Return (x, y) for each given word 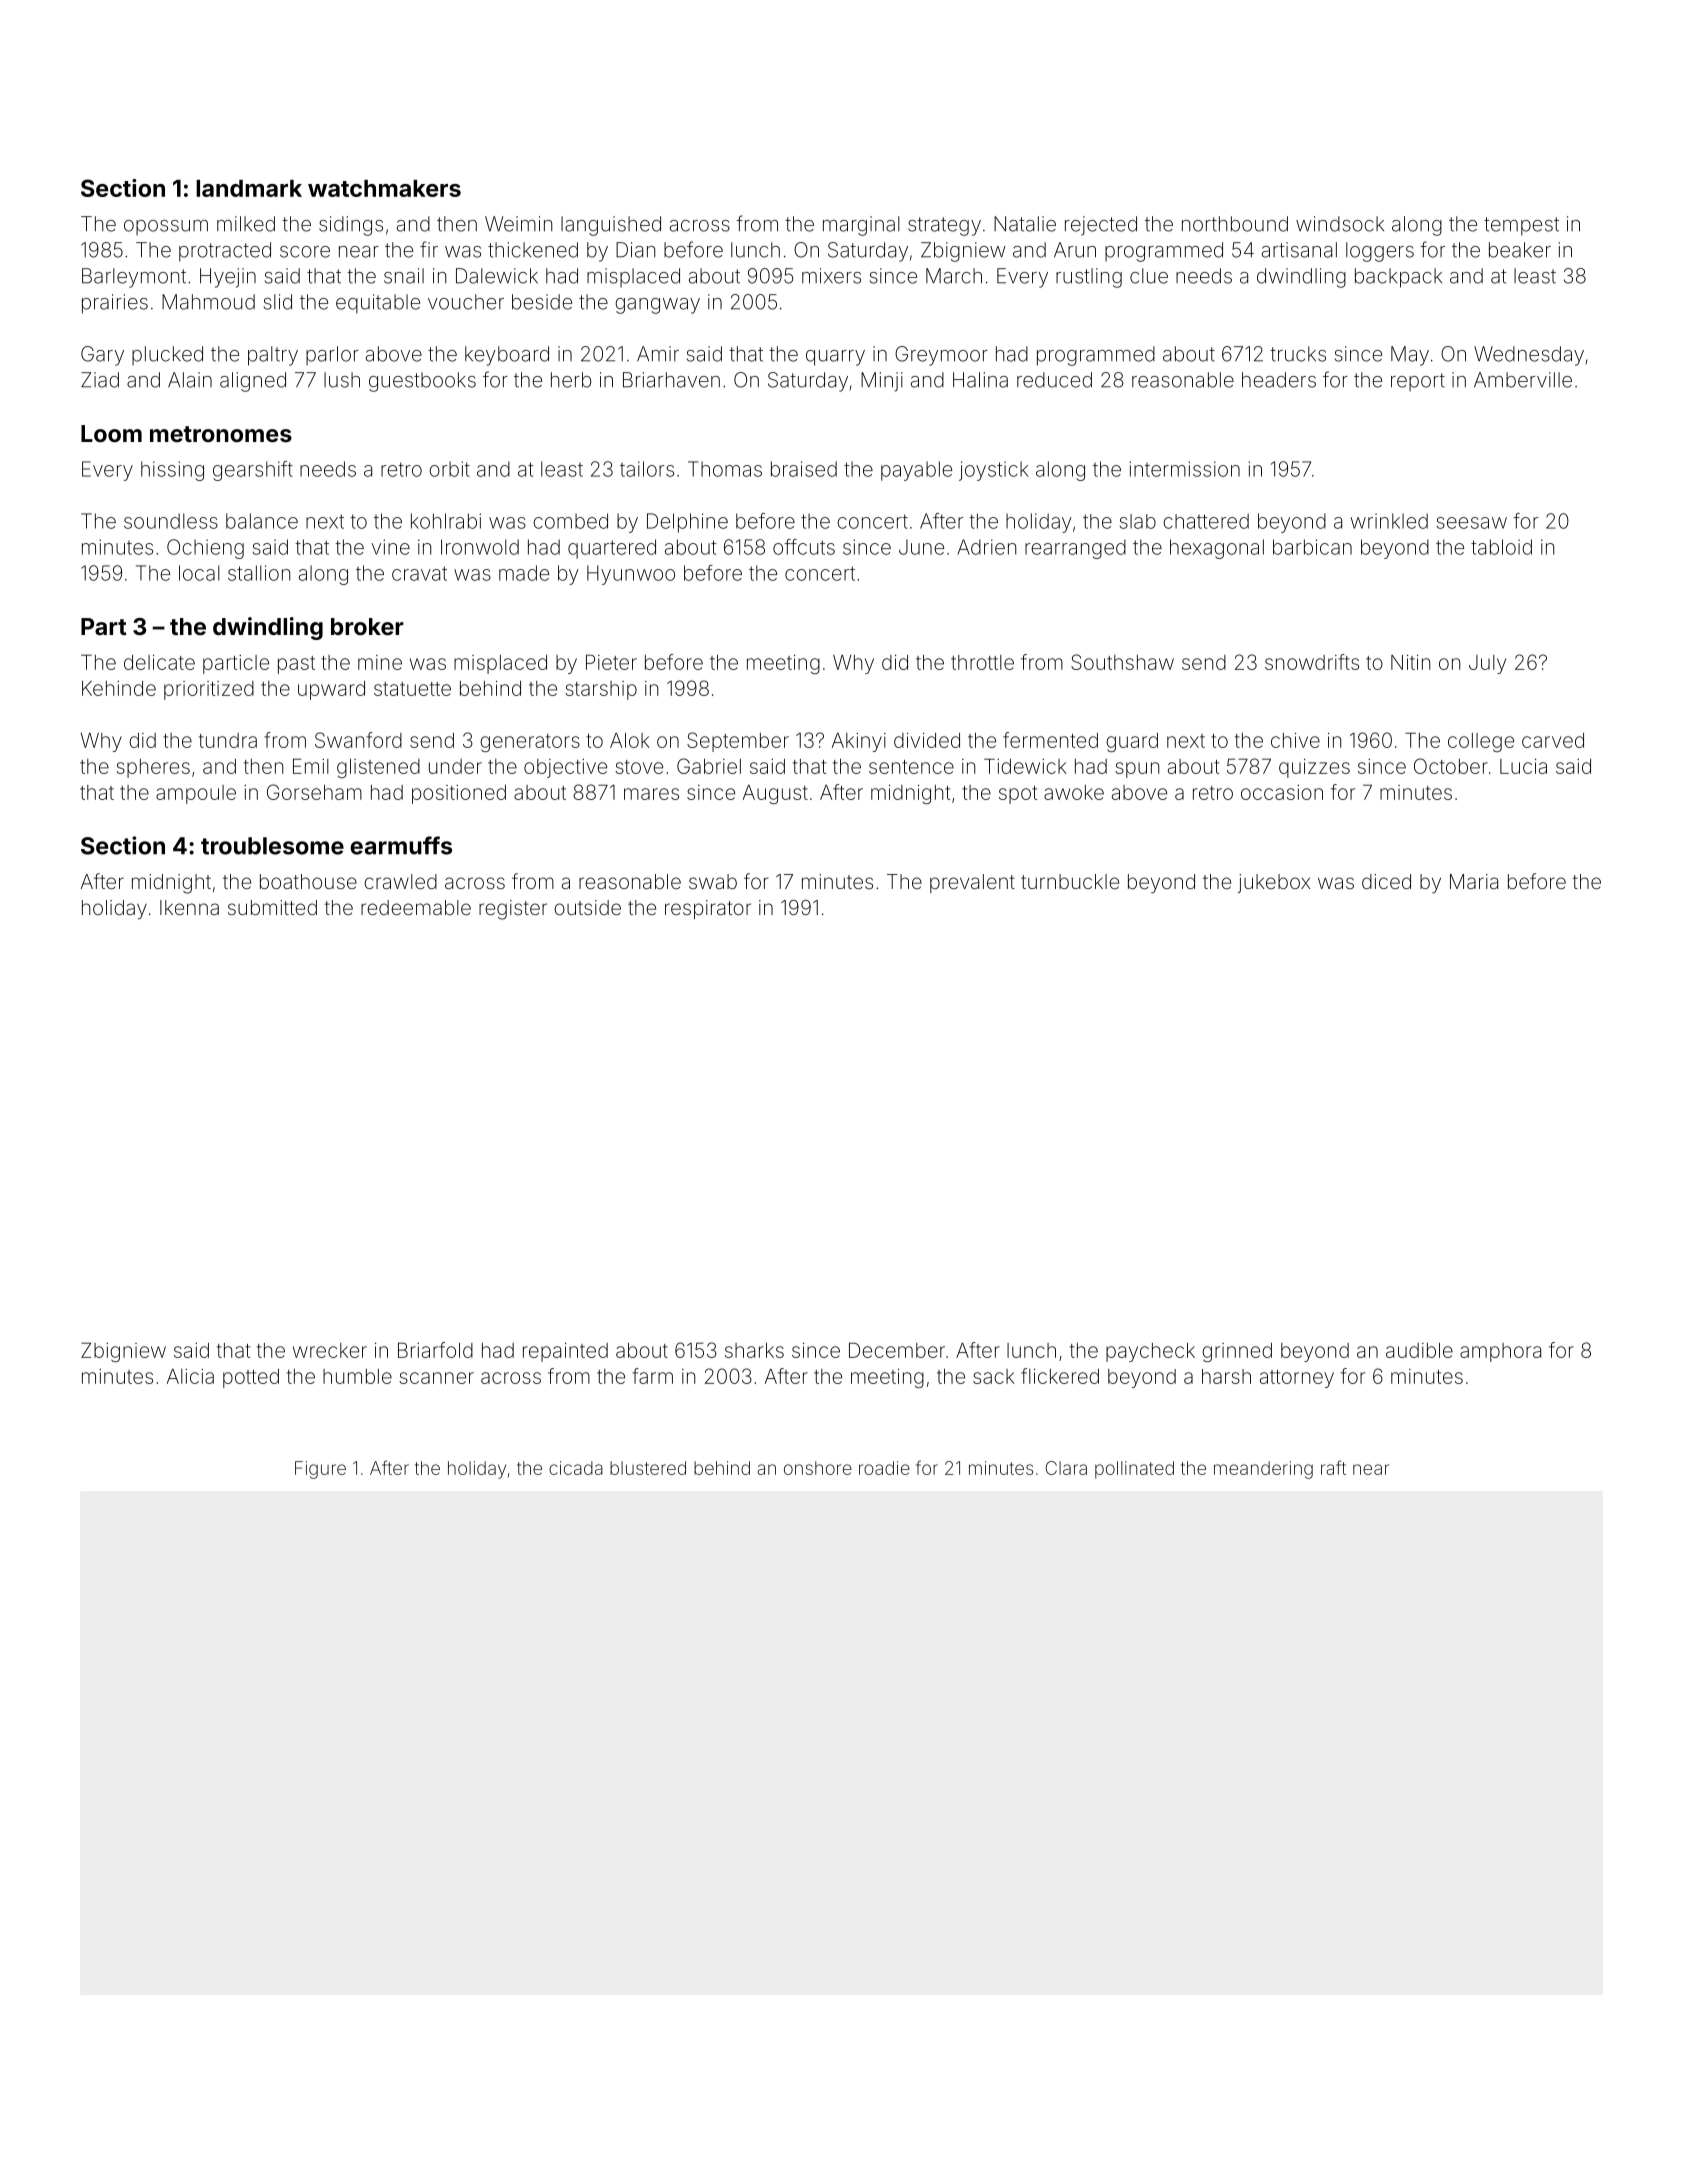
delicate (159, 662)
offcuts (804, 547)
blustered (648, 1468)
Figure (320, 1470)
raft (1333, 1467)
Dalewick (497, 276)
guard (1132, 742)
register (513, 910)
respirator (708, 909)
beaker (1520, 250)
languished (611, 226)
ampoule (196, 794)
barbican (1312, 547)
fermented (1050, 740)
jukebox (1274, 883)
